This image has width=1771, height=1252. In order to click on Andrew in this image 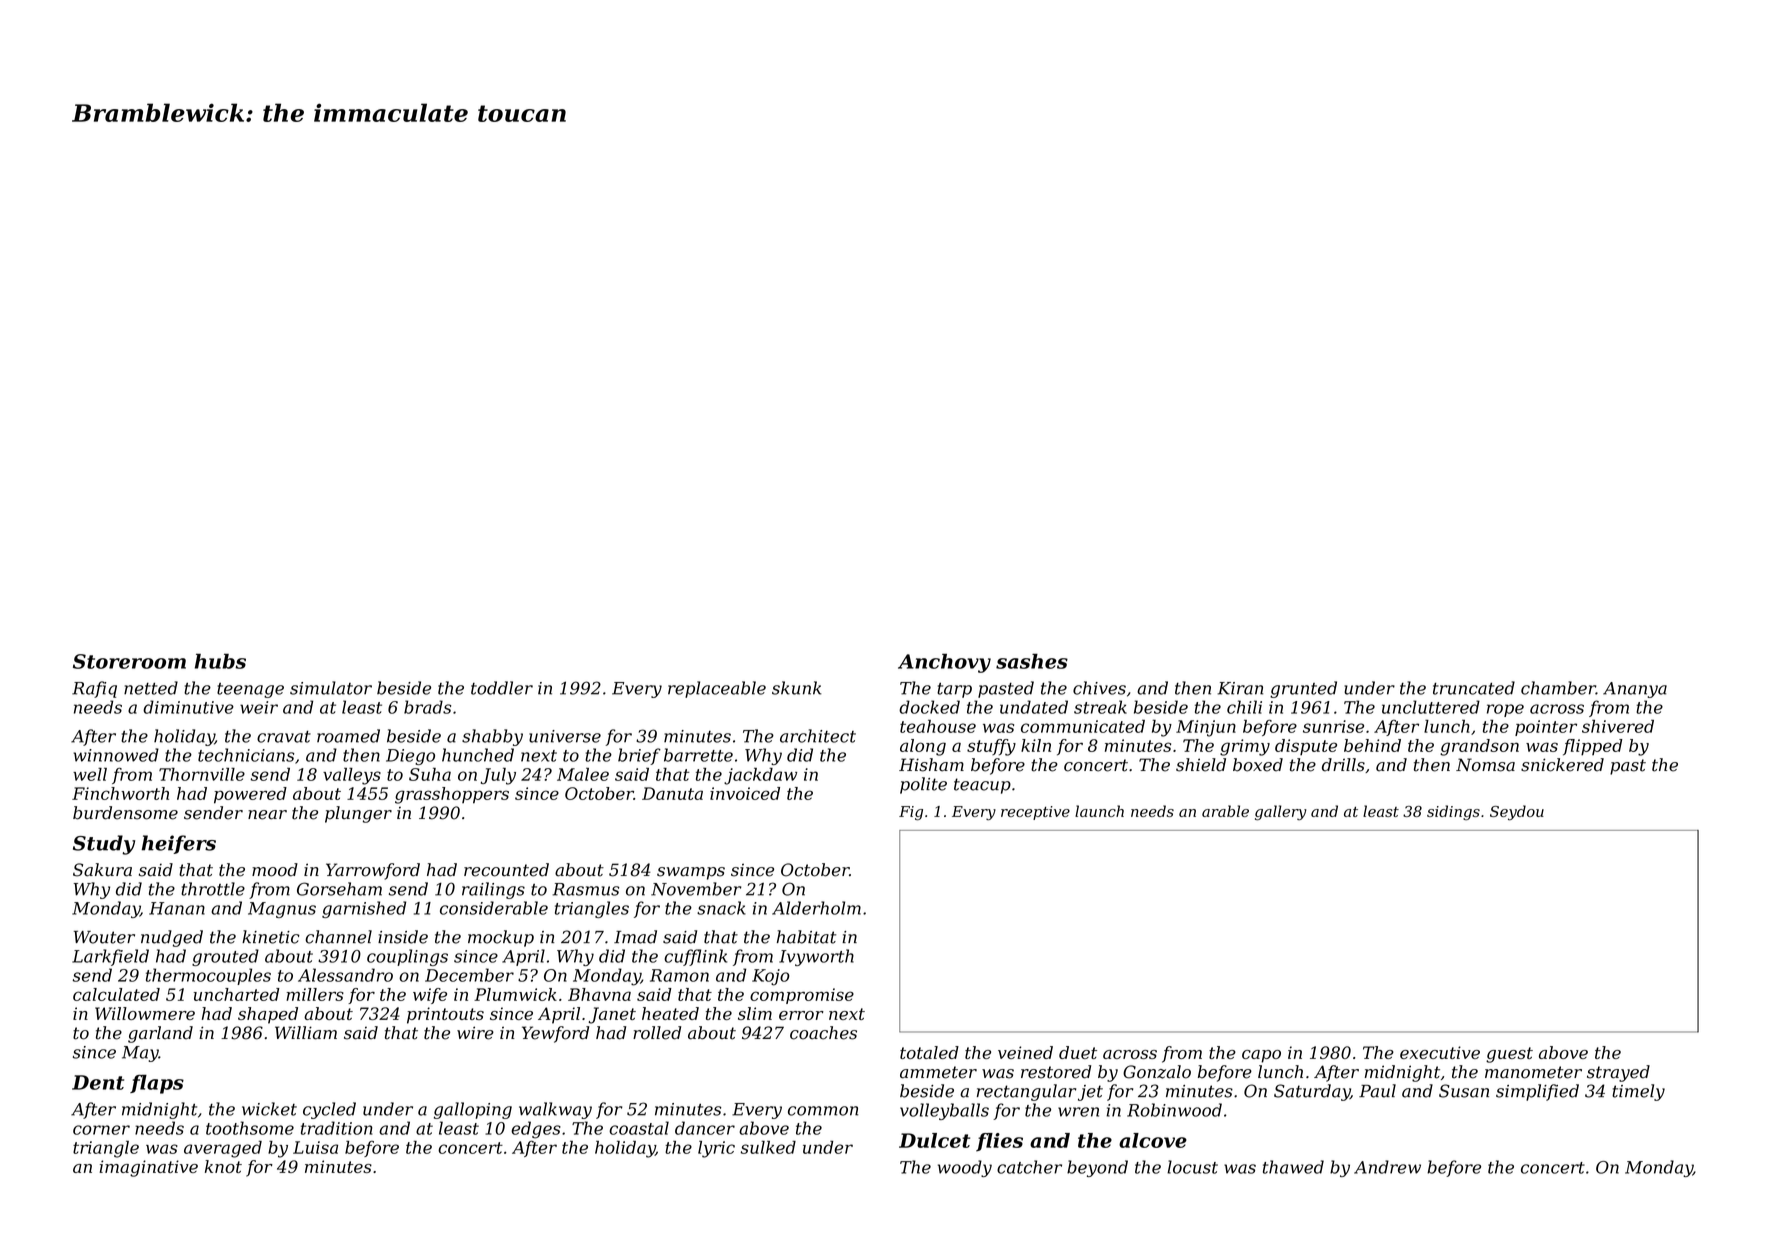, I will do `click(1387, 1167)`.
